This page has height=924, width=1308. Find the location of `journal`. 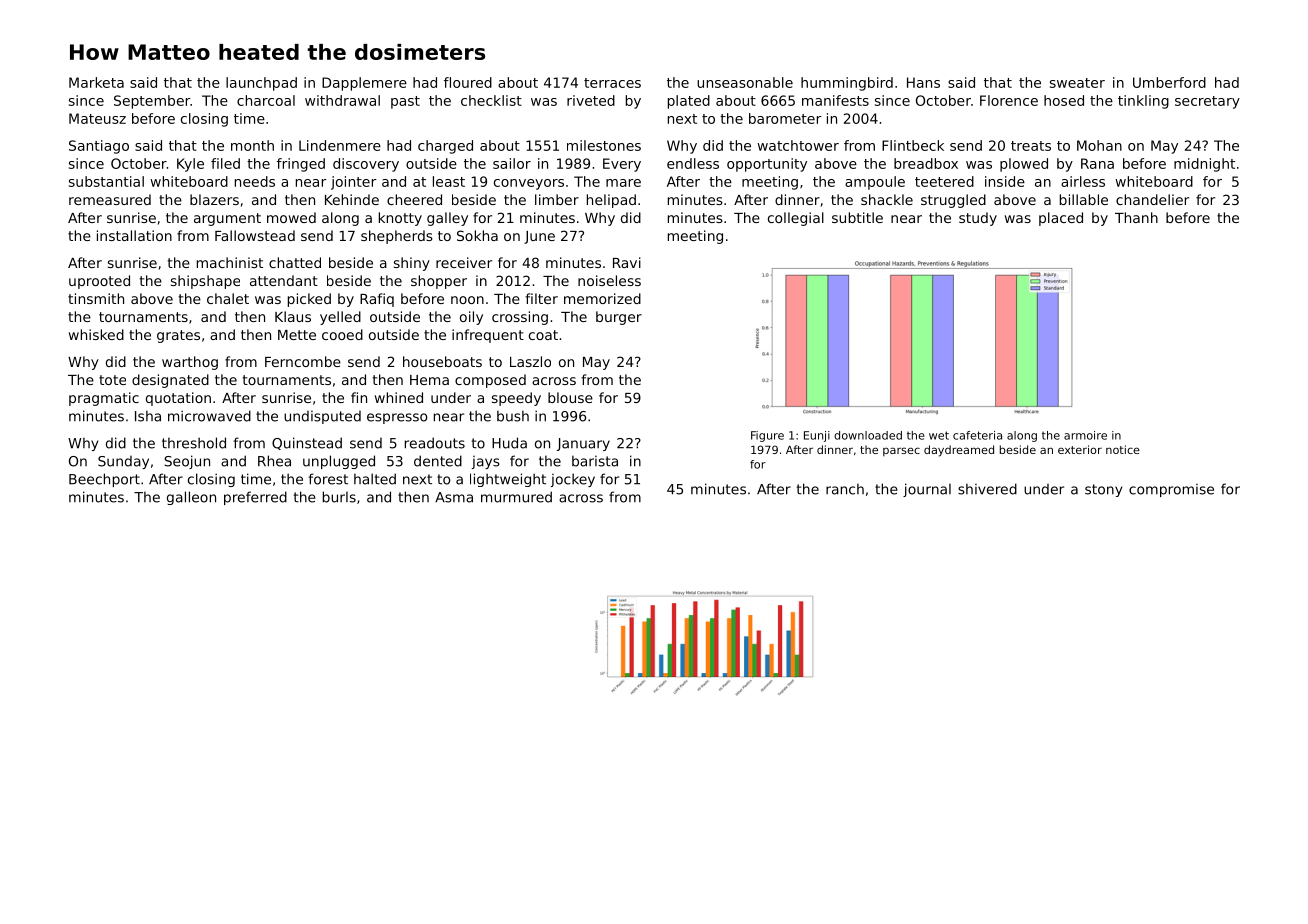

journal is located at coordinates (927, 490).
